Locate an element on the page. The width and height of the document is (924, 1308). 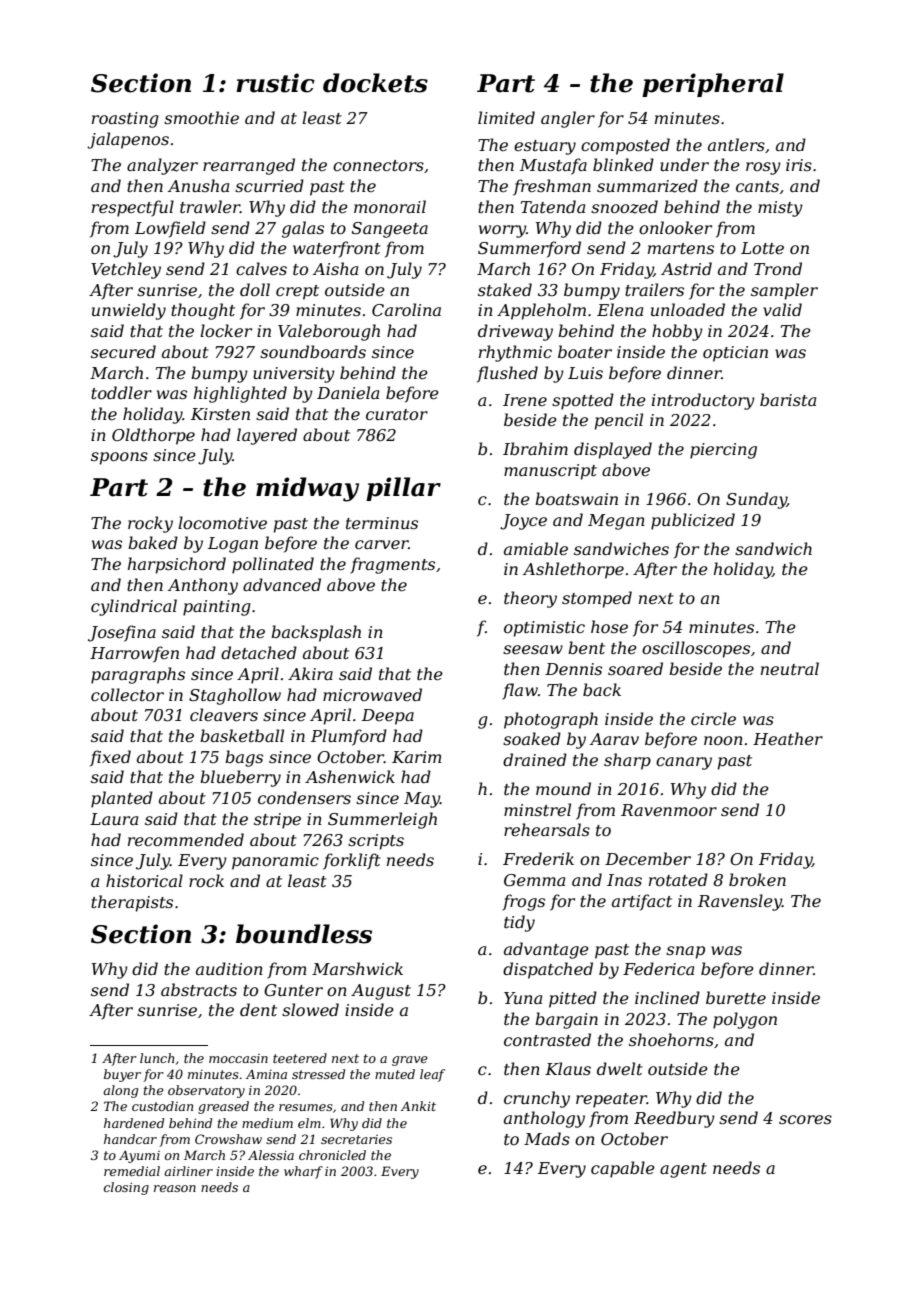
Marshwick is located at coordinates (357, 968).
